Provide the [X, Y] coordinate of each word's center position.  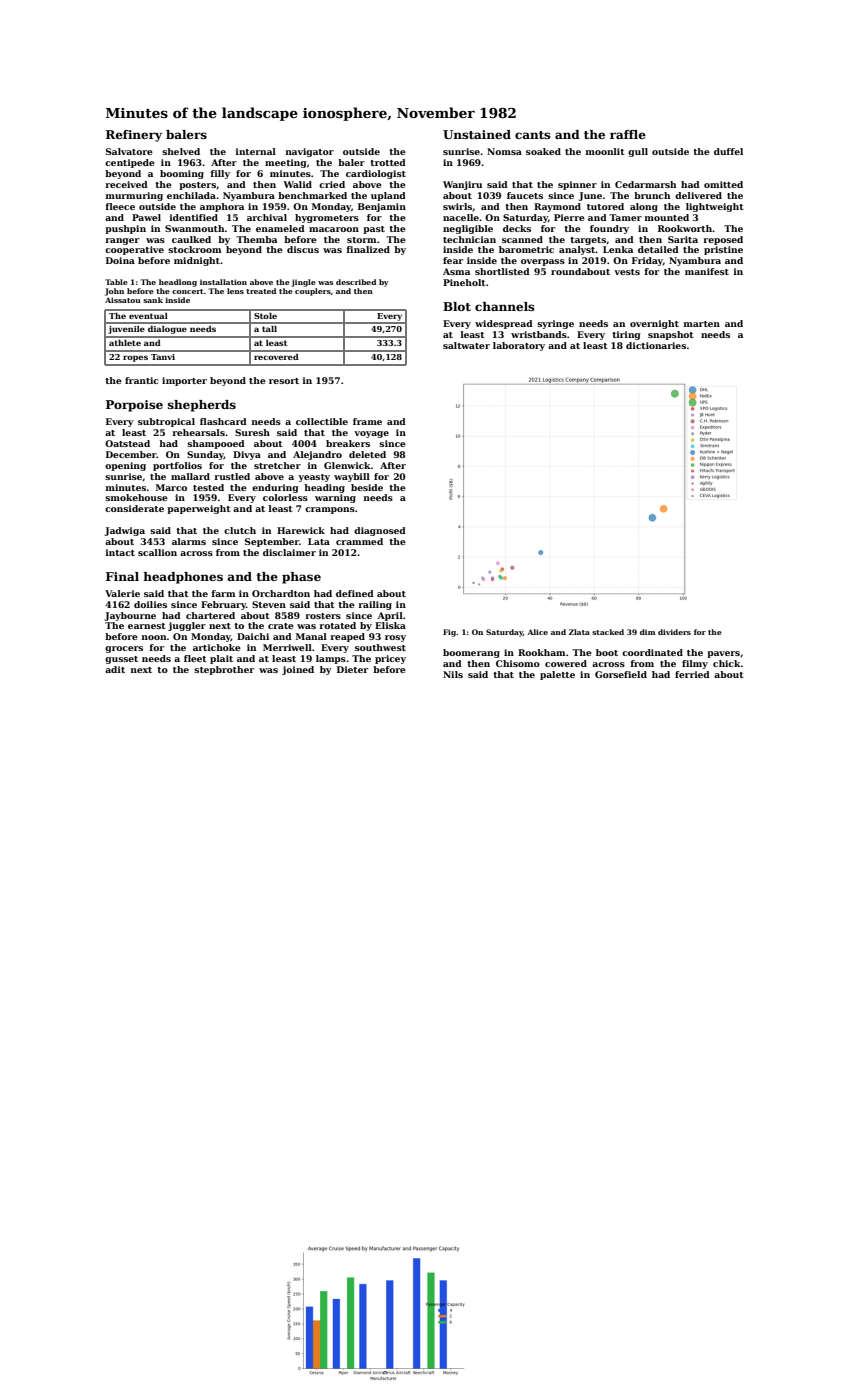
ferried [692, 674]
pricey [390, 659]
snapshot [671, 335]
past [374, 230]
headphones [183, 578]
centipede [130, 163]
